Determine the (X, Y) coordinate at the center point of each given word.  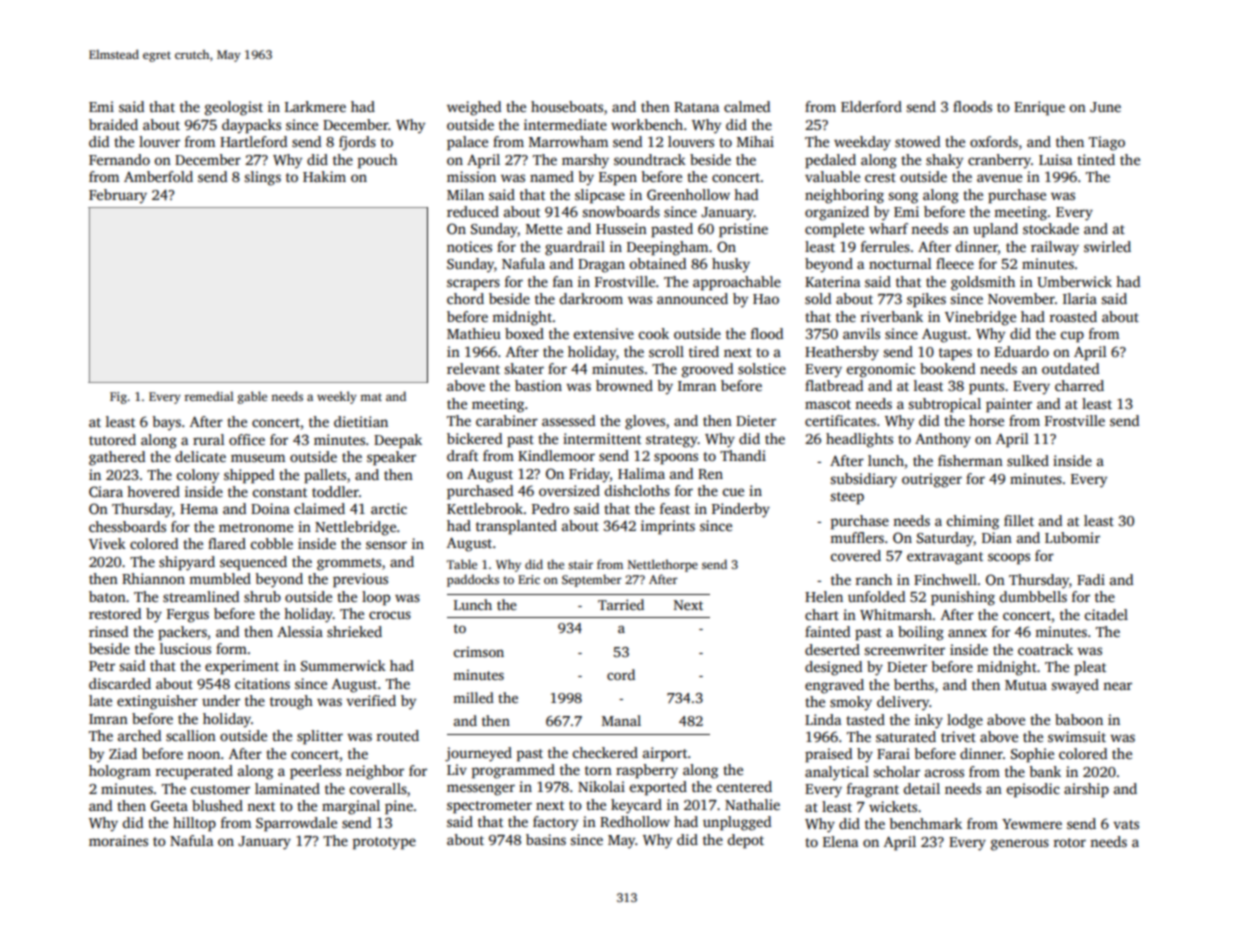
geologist (234, 108)
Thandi (743, 455)
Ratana (696, 107)
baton (107, 596)
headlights (859, 440)
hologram (120, 772)
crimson (479, 652)
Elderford (871, 106)
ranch (874, 579)
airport (665, 754)
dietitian (361, 421)
